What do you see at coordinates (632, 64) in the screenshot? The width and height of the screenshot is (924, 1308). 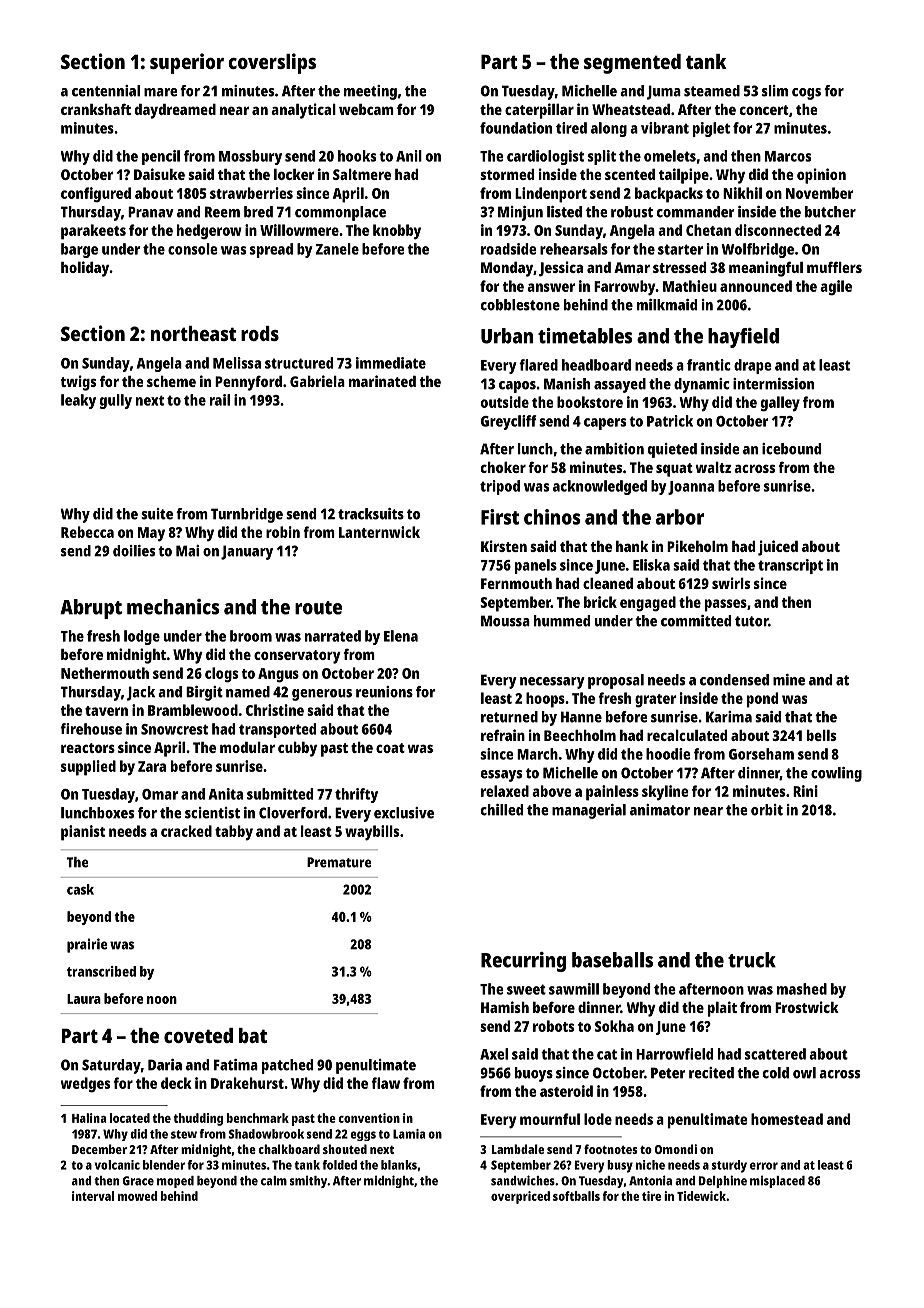 I see `segmented` at bounding box center [632, 64].
